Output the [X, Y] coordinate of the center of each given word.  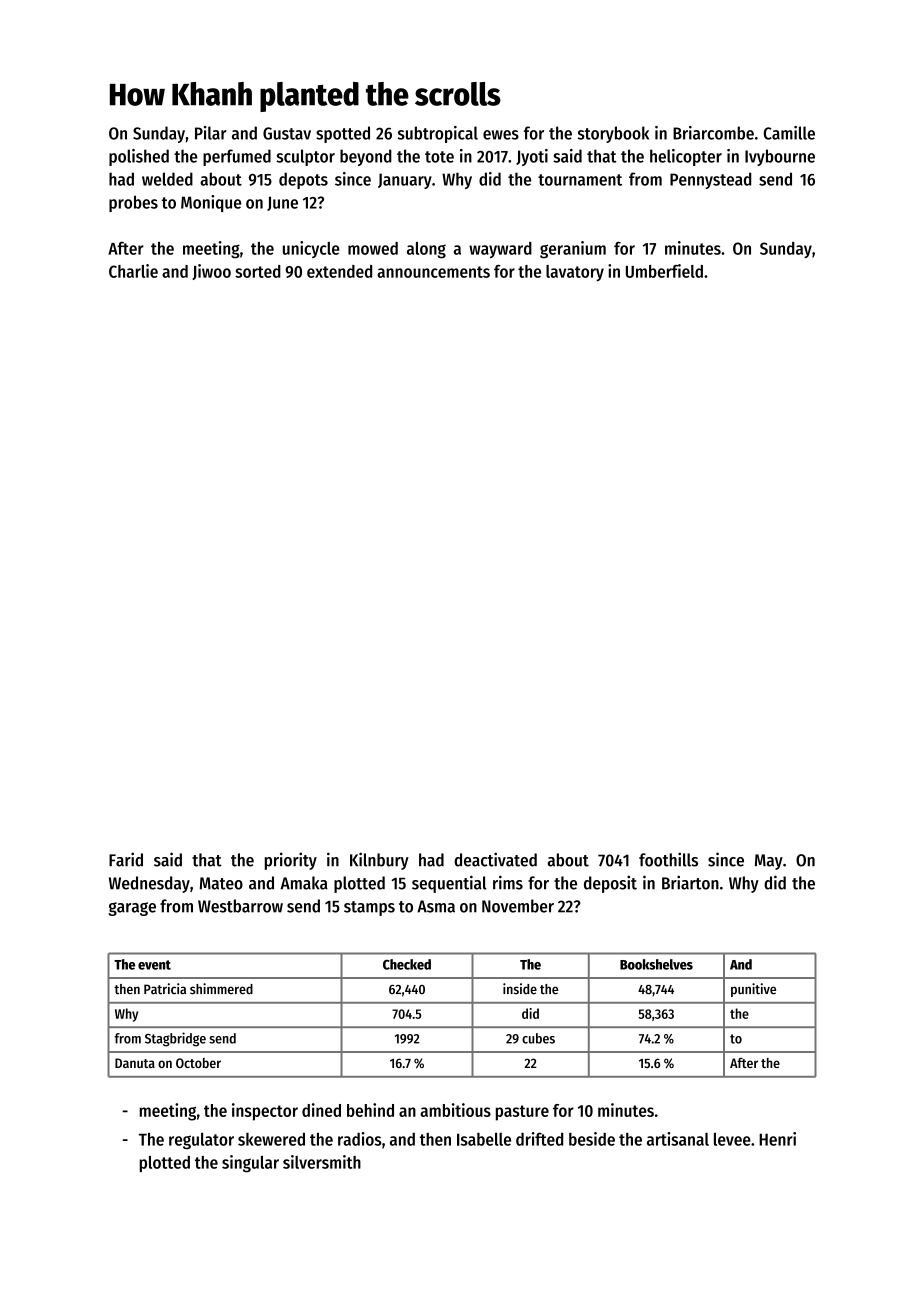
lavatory [575, 273]
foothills [668, 859]
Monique [211, 203]
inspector [265, 1112]
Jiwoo [211, 272]
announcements [433, 272]
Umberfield [664, 271]
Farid [126, 859]
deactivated [495, 859]
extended [339, 271]
